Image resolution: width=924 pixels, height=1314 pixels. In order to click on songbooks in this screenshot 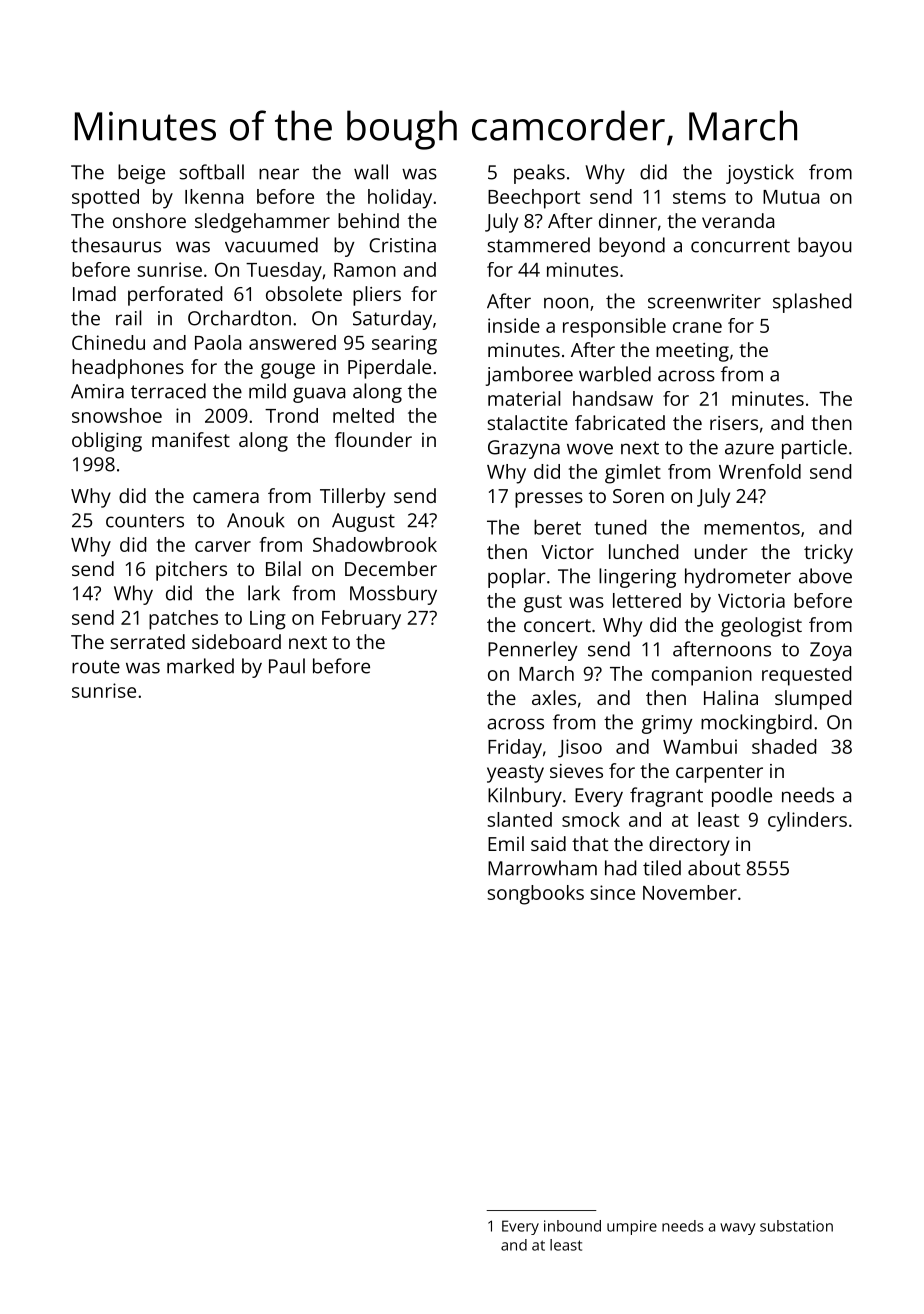, I will do `click(535, 895)`.
